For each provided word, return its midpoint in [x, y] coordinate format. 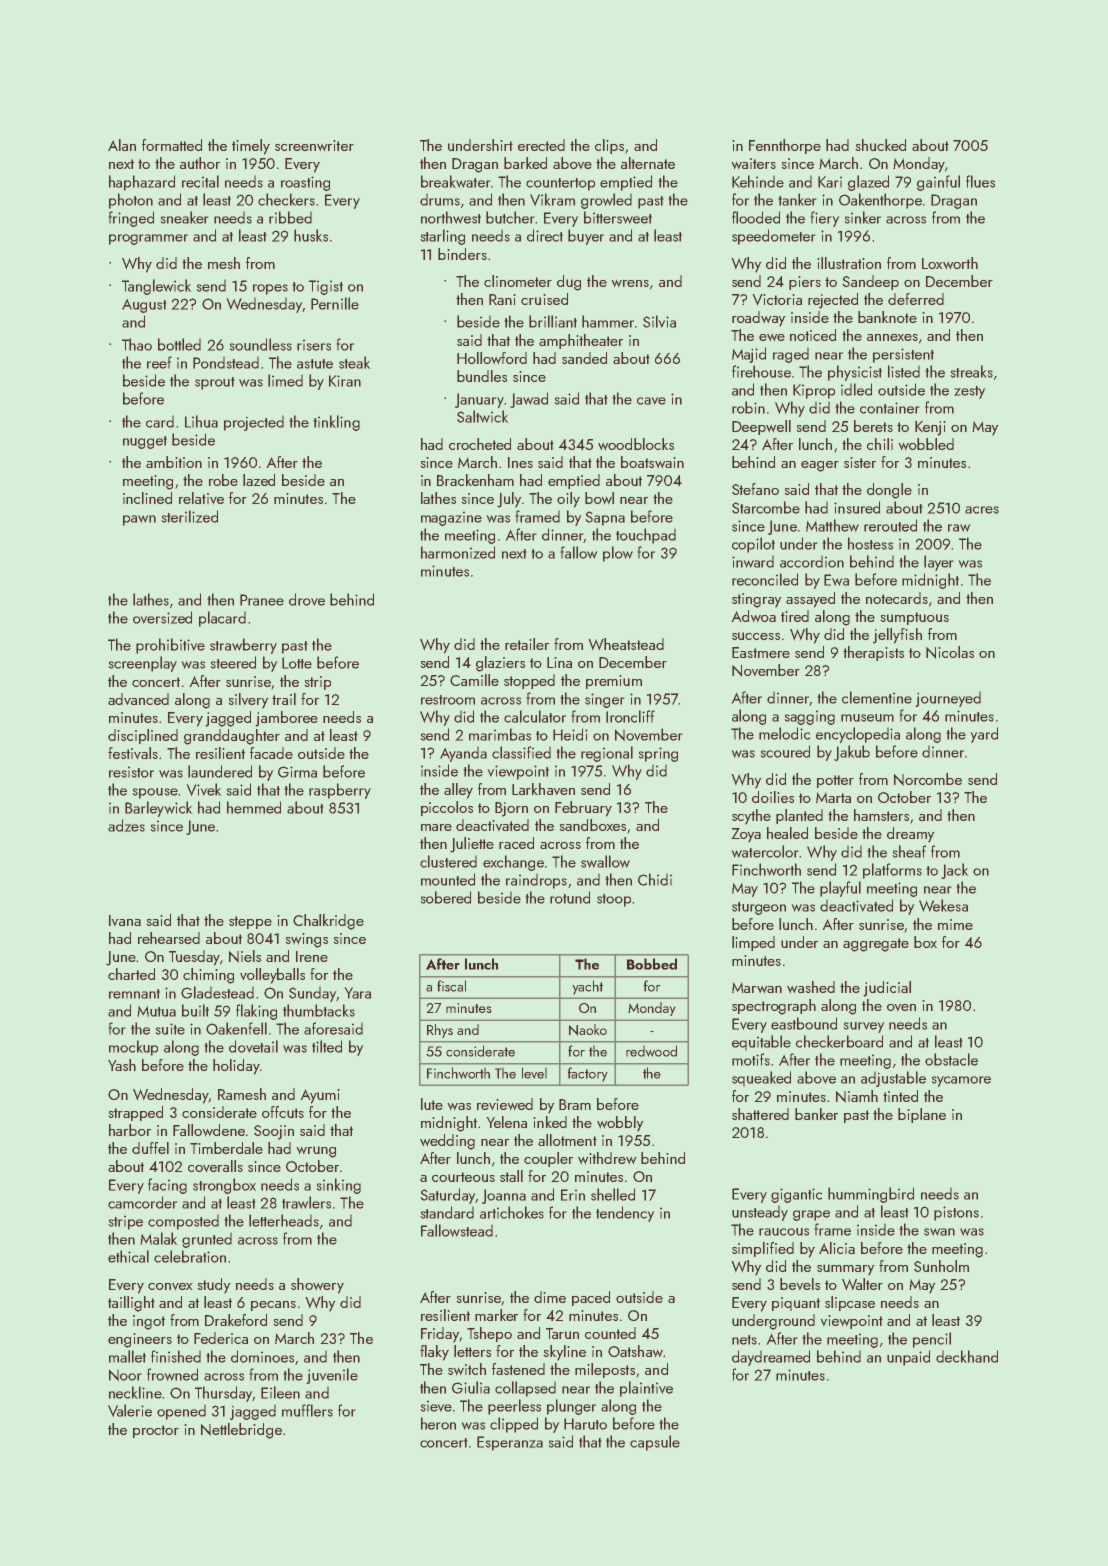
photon [131, 201]
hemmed [254, 807]
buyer [586, 237]
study [214, 1285]
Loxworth [950, 263]
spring [658, 754]
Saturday [448, 1196]
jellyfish [897, 636]
